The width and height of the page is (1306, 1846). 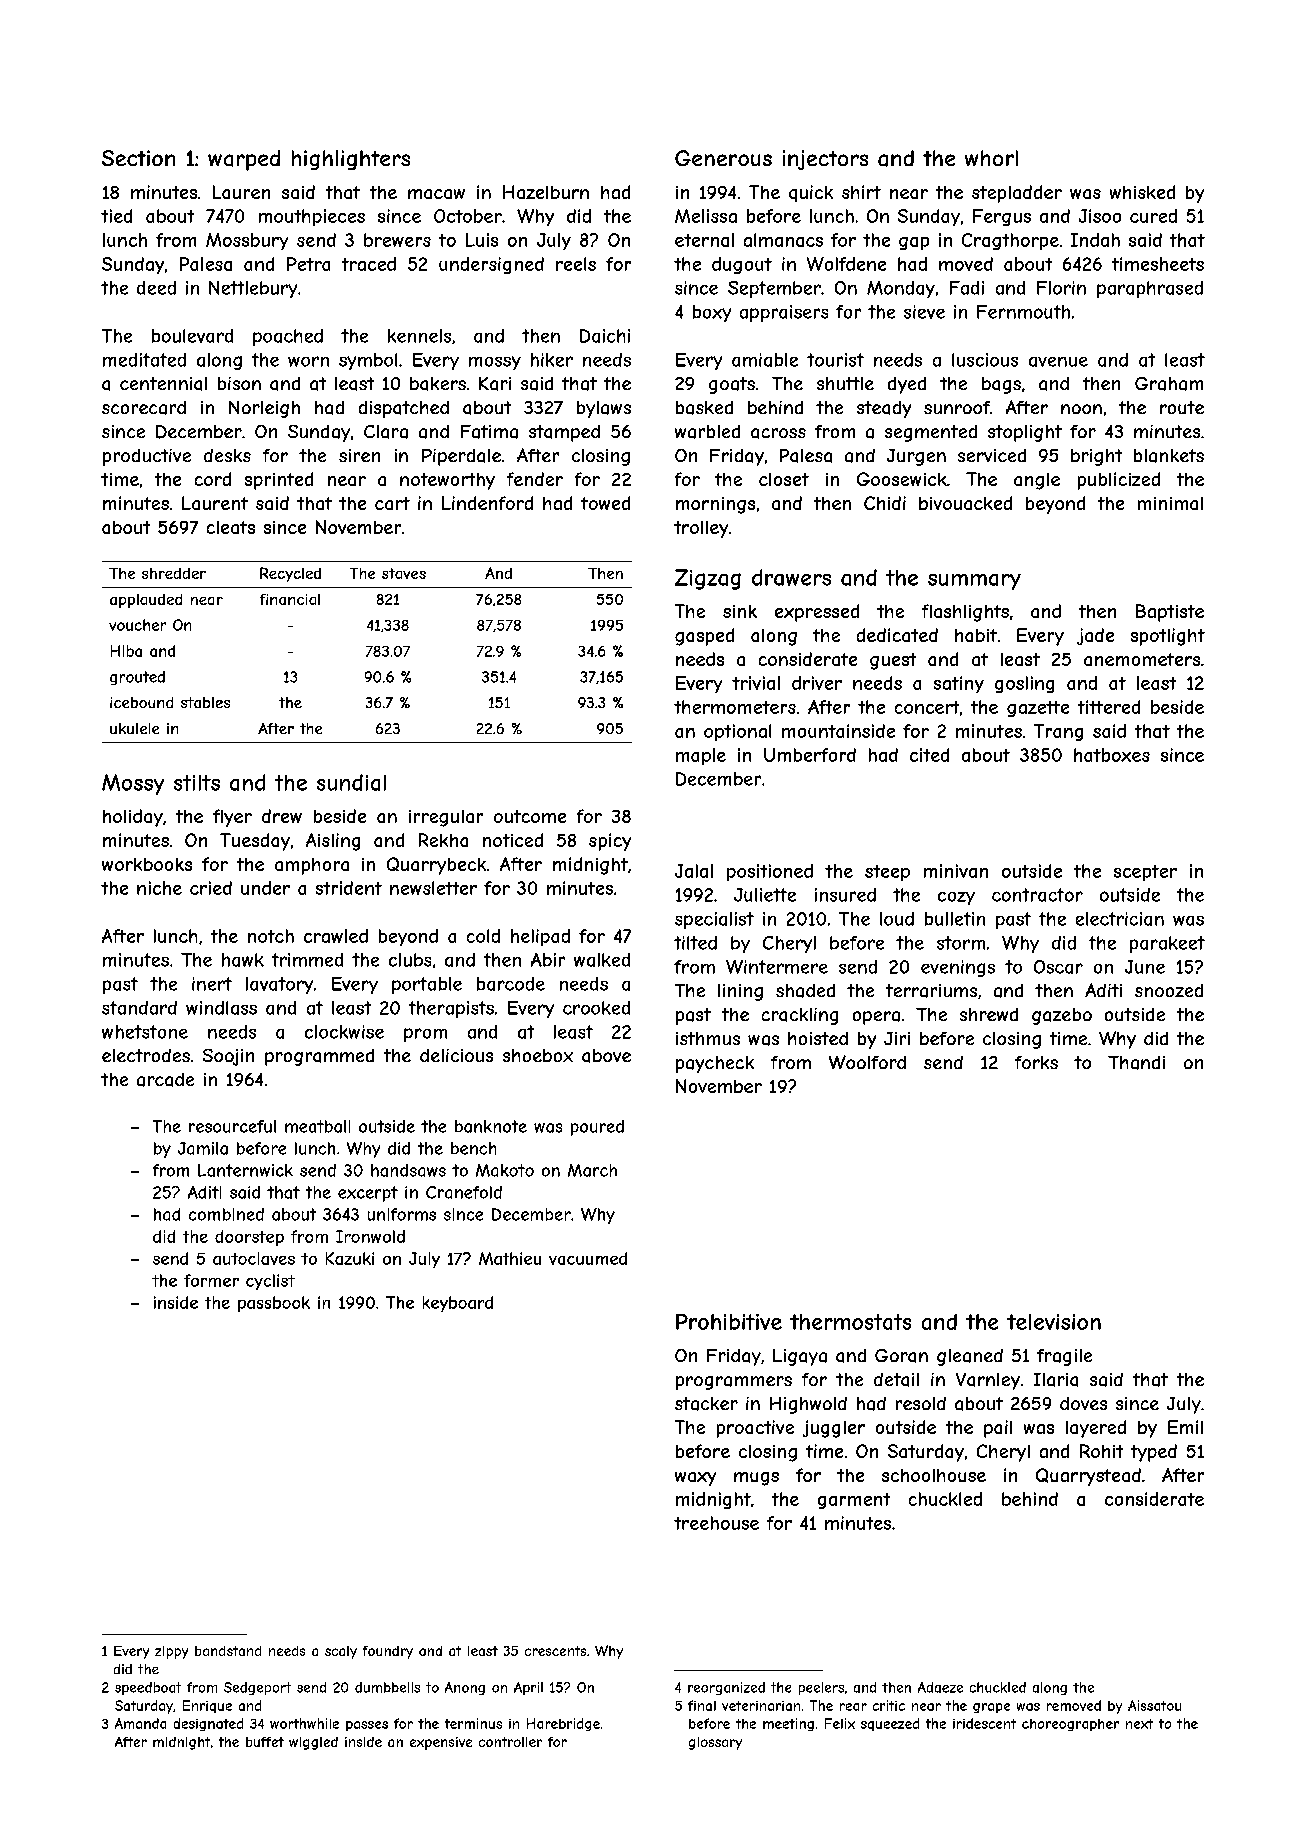 I want to click on Hazelburn, so click(x=546, y=192).
